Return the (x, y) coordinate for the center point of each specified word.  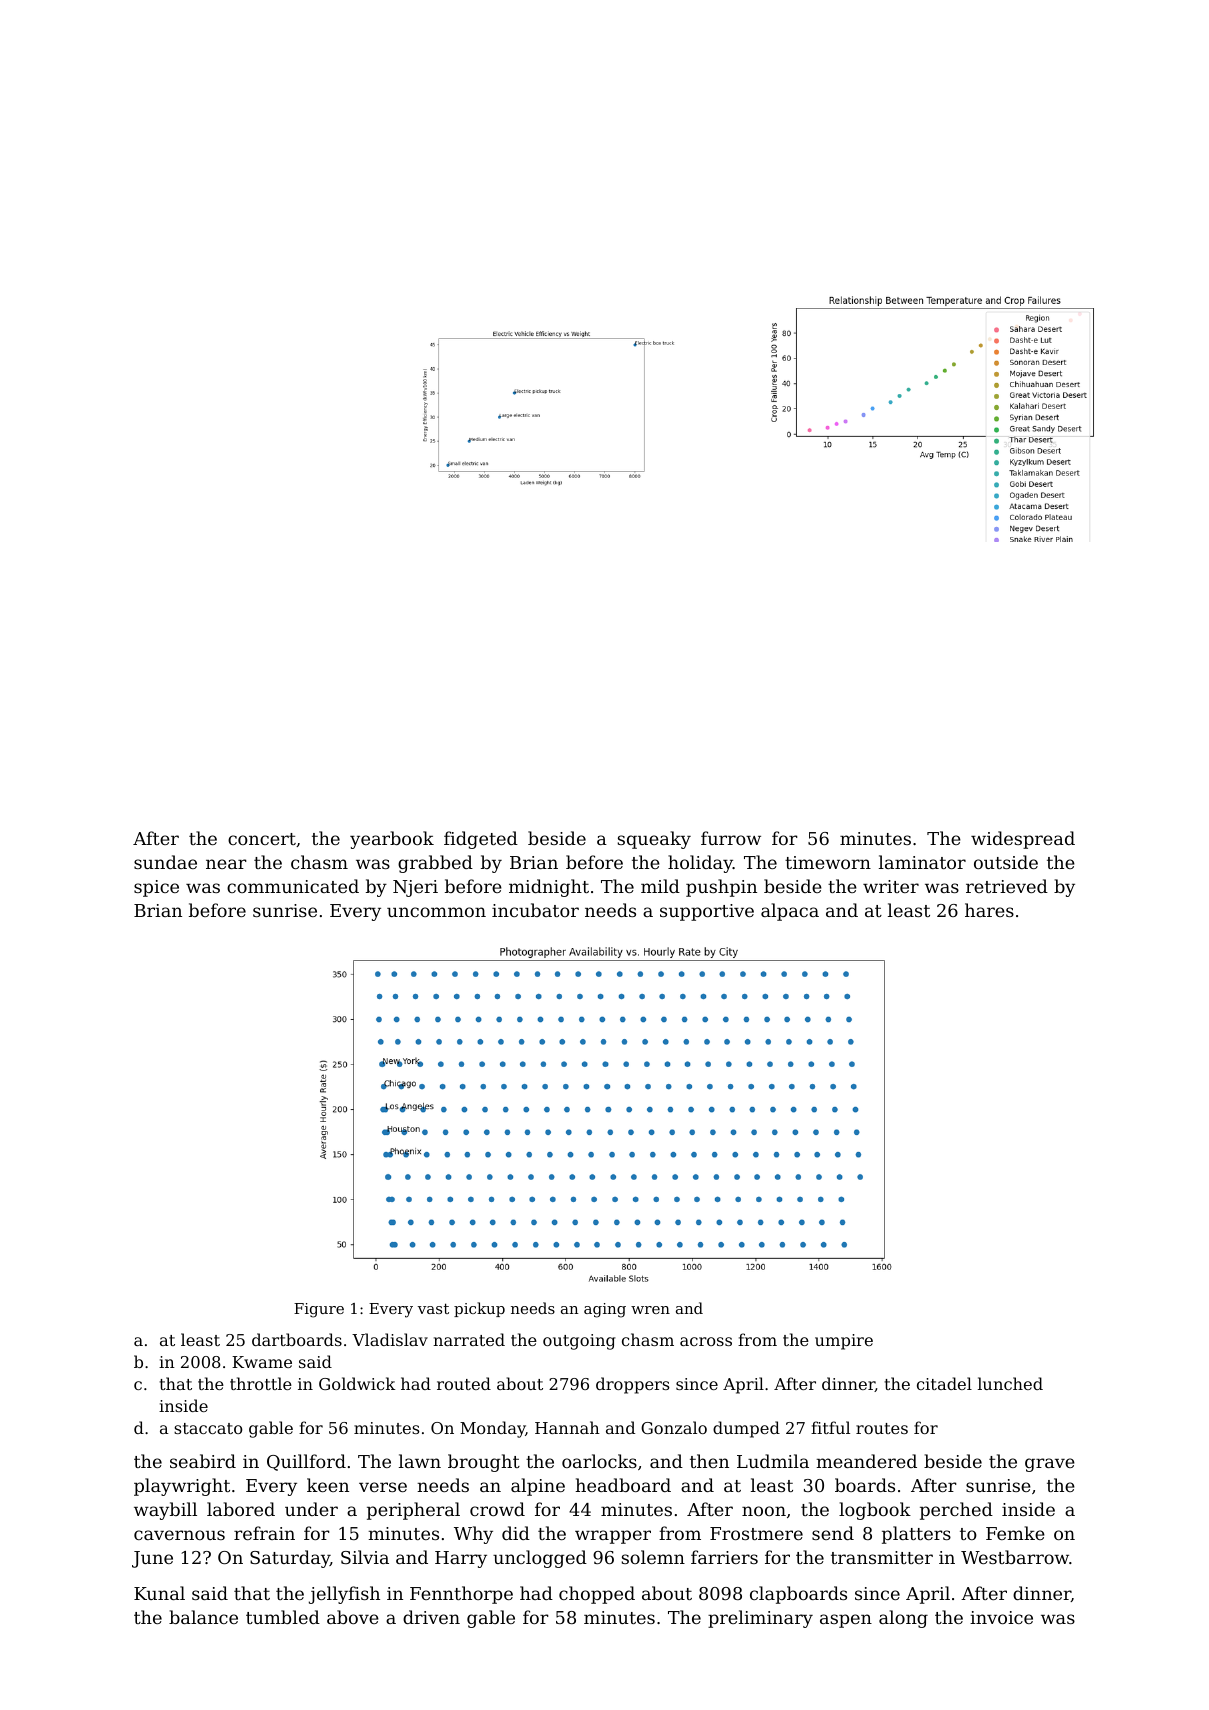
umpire (844, 1342)
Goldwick (357, 1383)
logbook (875, 1511)
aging (605, 1310)
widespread (1023, 840)
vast (433, 1308)
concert (262, 839)
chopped (597, 1595)
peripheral (413, 1511)
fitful (830, 1427)
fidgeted (481, 840)
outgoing (579, 1342)
